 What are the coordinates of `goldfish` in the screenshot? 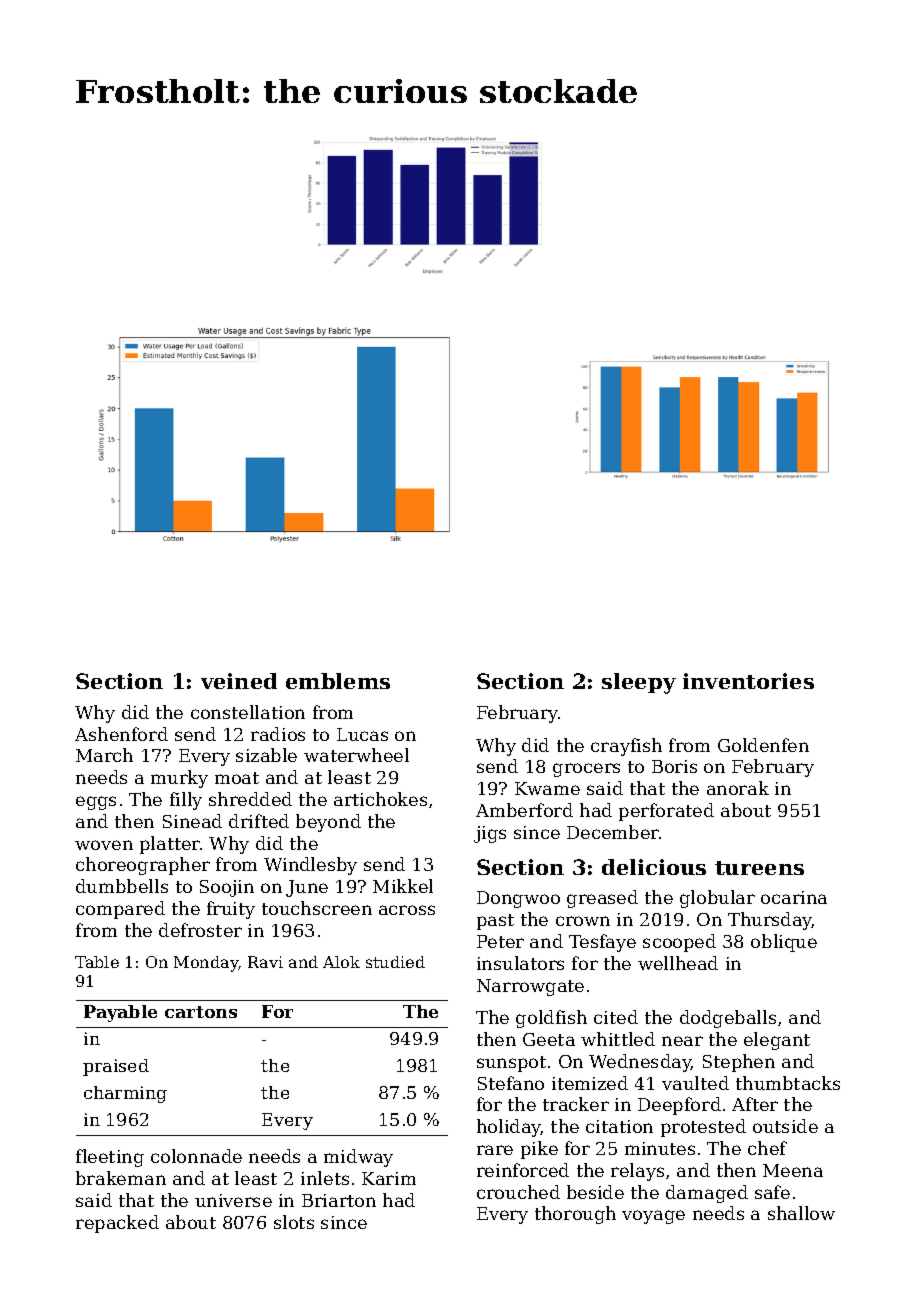 It's located at (551, 1019).
